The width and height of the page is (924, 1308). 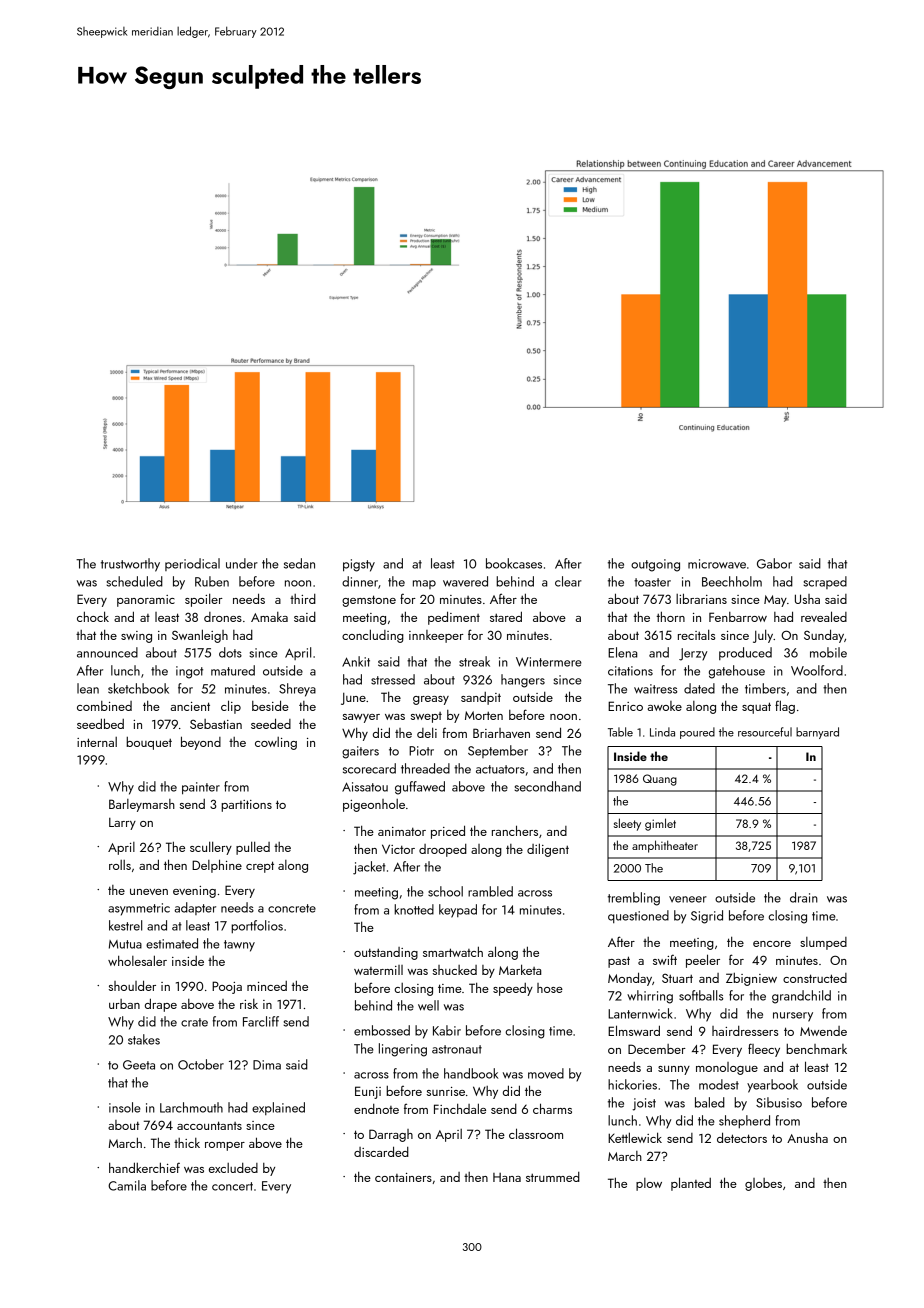 I want to click on slumped, so click(x=823, y=943).
